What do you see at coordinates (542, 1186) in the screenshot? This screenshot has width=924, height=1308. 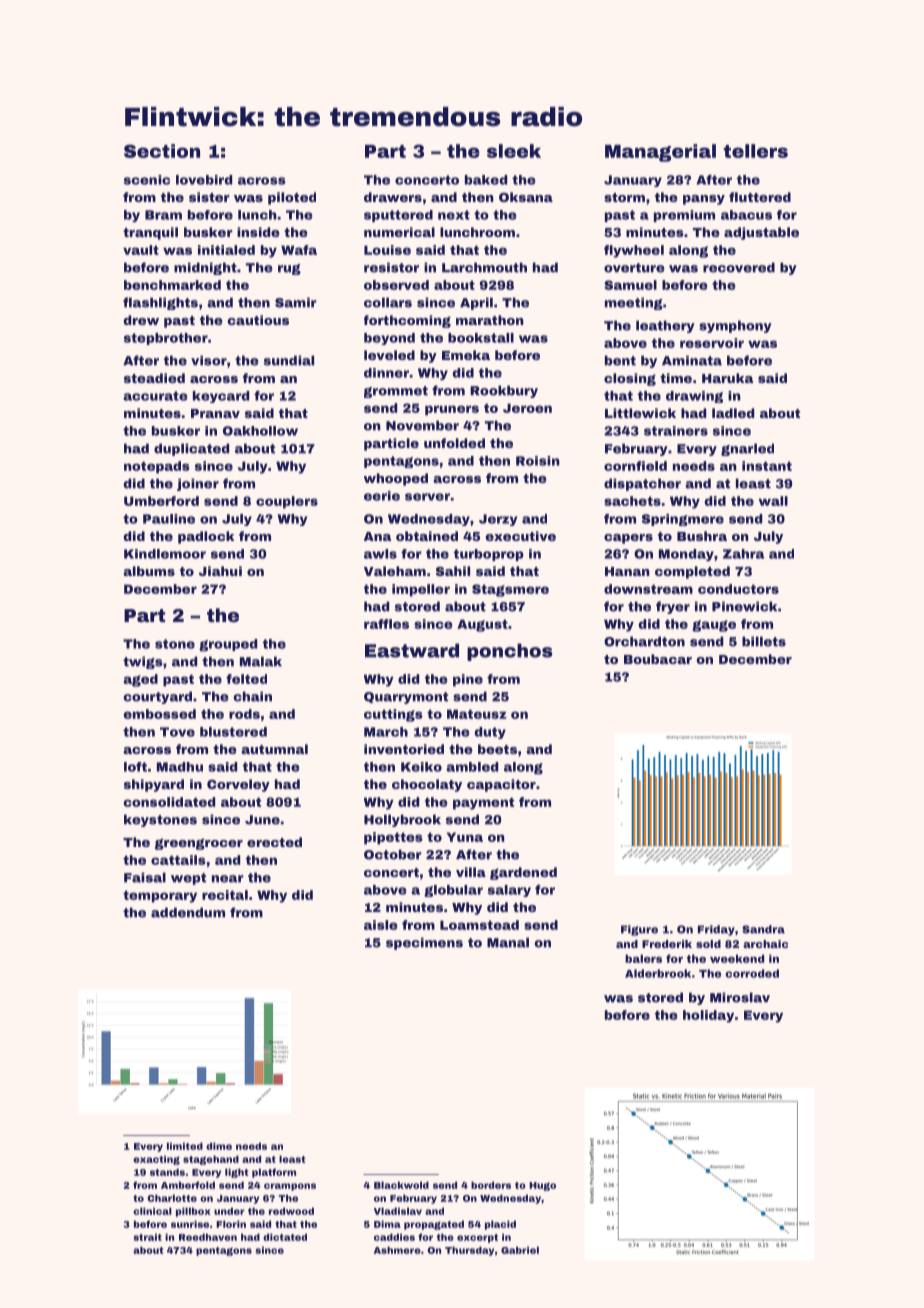 I see `Hugo` at bounding box center [542, 1186].
